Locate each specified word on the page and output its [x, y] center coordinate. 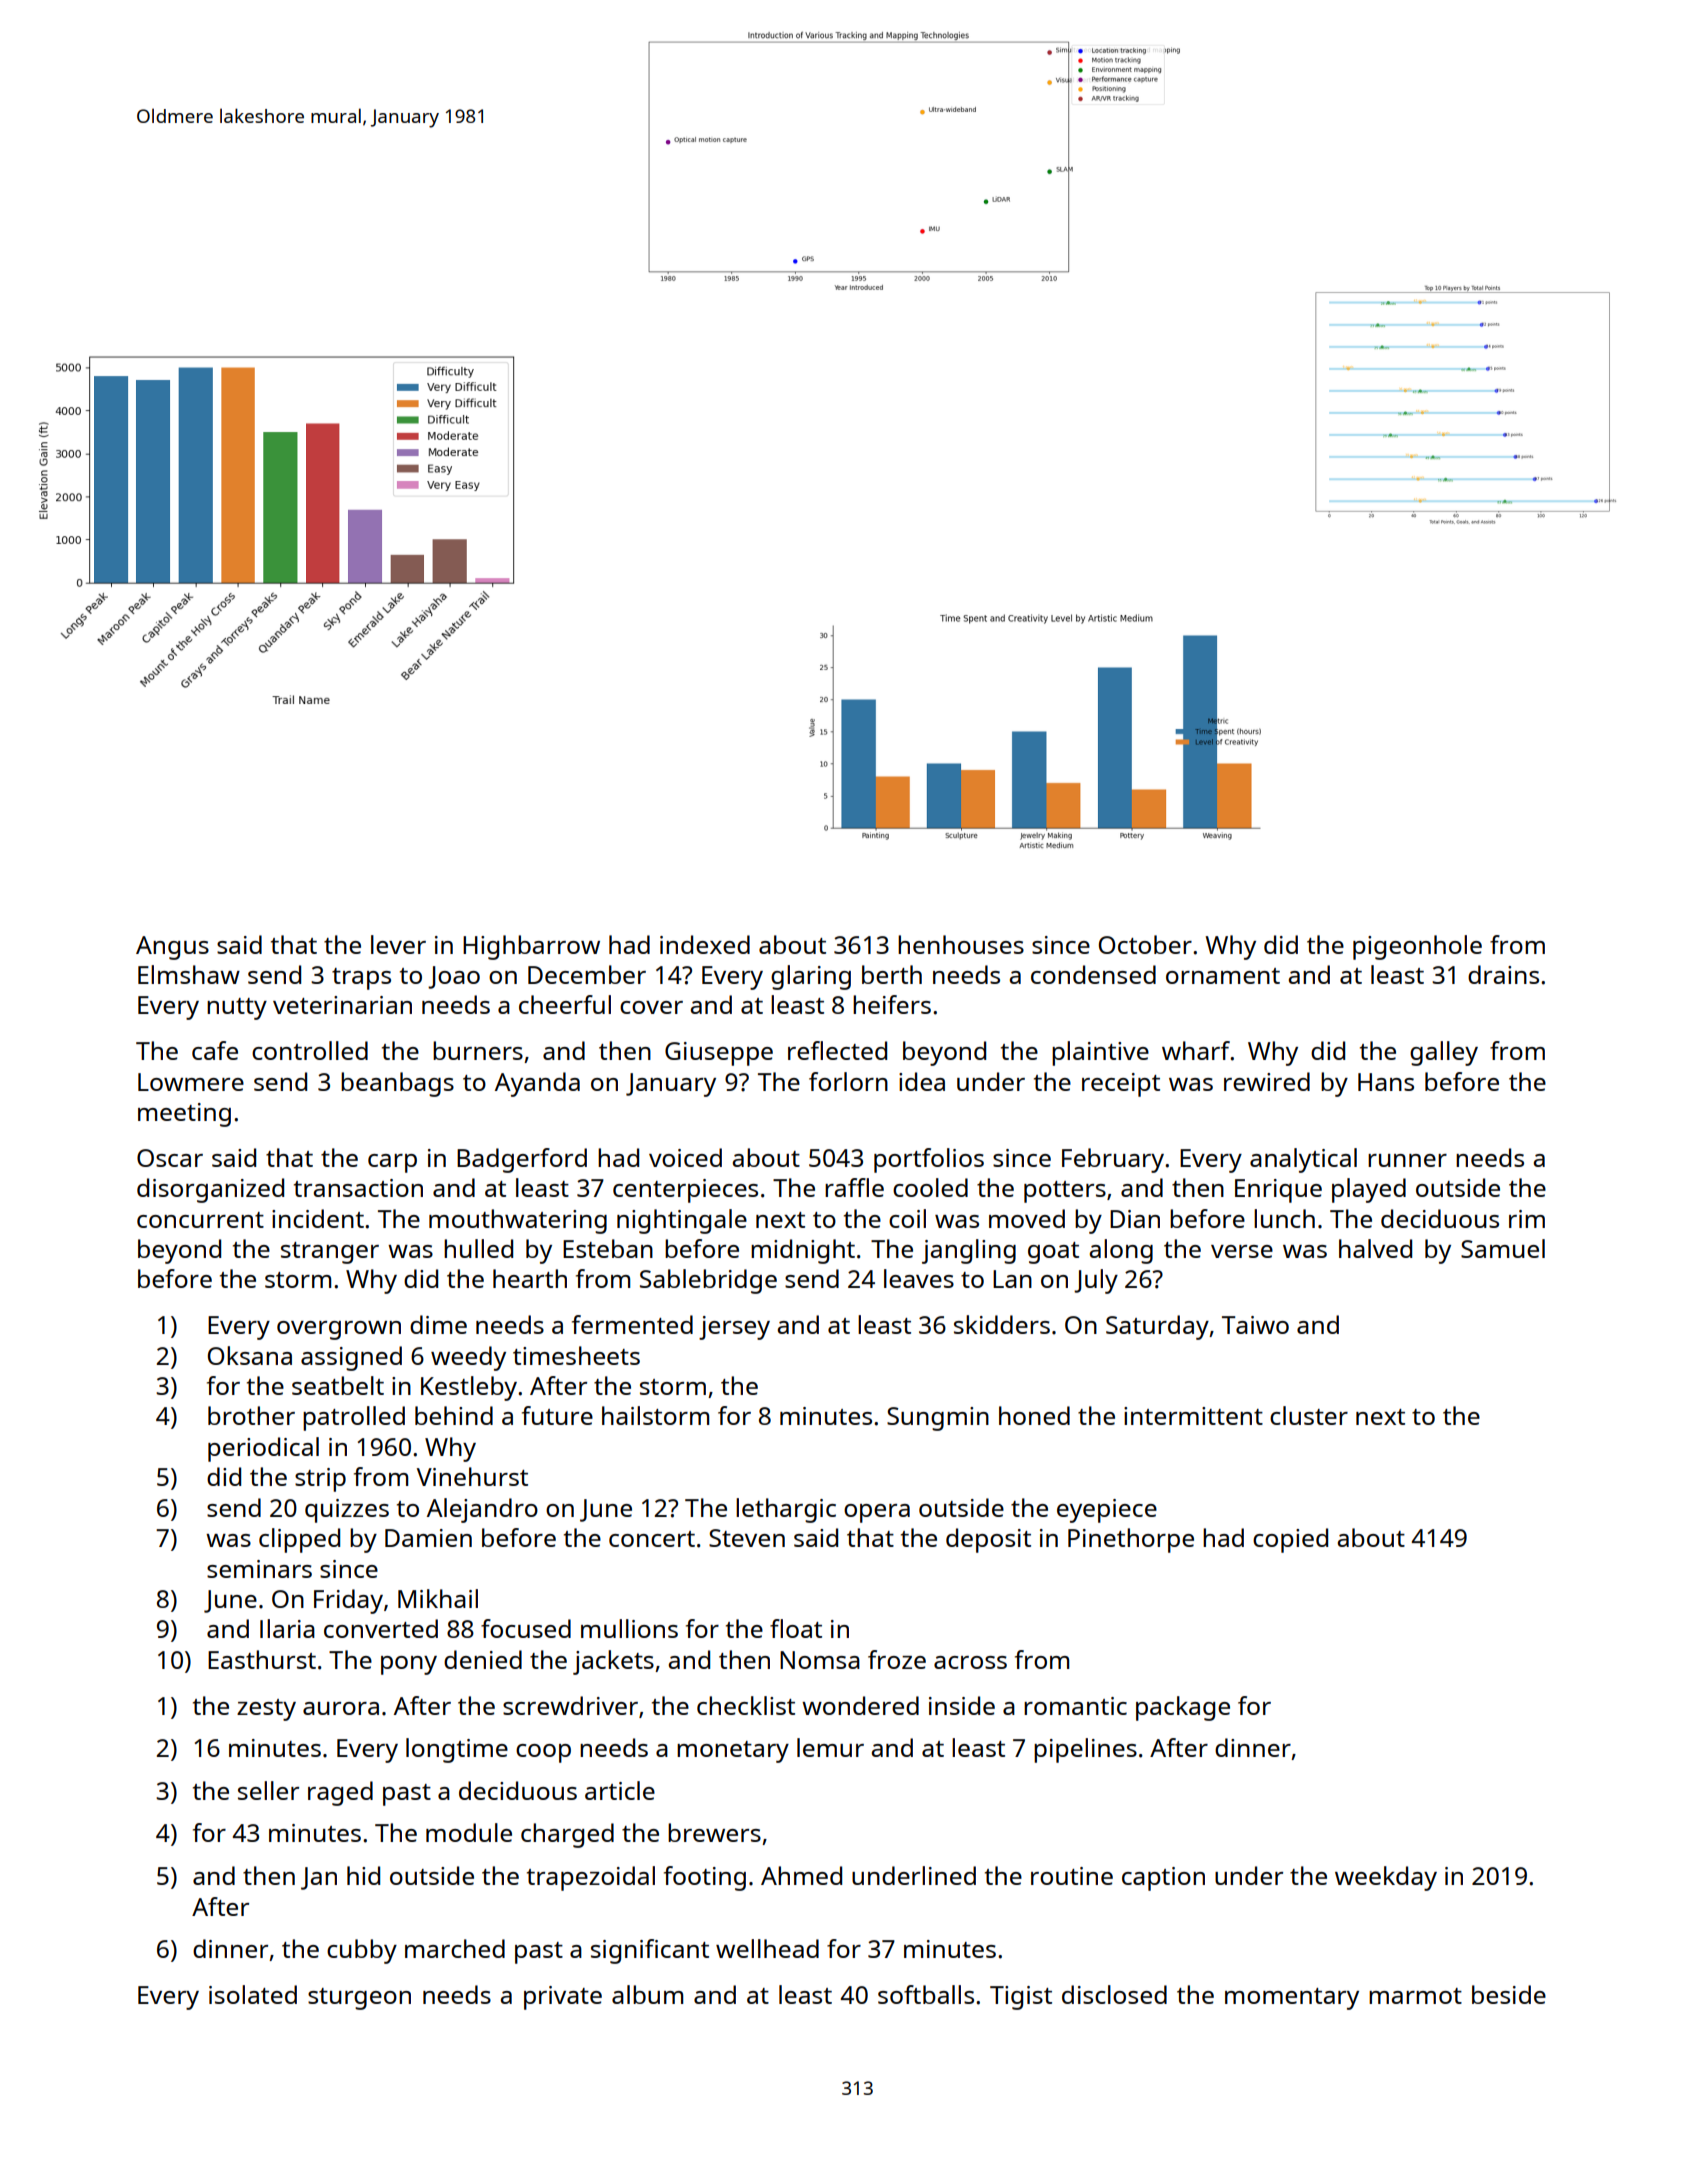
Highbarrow [531, 947]
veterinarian [342, 1005]
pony [409, 1665]
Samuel [1503, 1248]
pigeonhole [1417, 947]
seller [268, 1790]
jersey [734, 1328]
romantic [1075, 1706]
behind [454, 1415]
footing [705, 1878]
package [1183, 1708]
